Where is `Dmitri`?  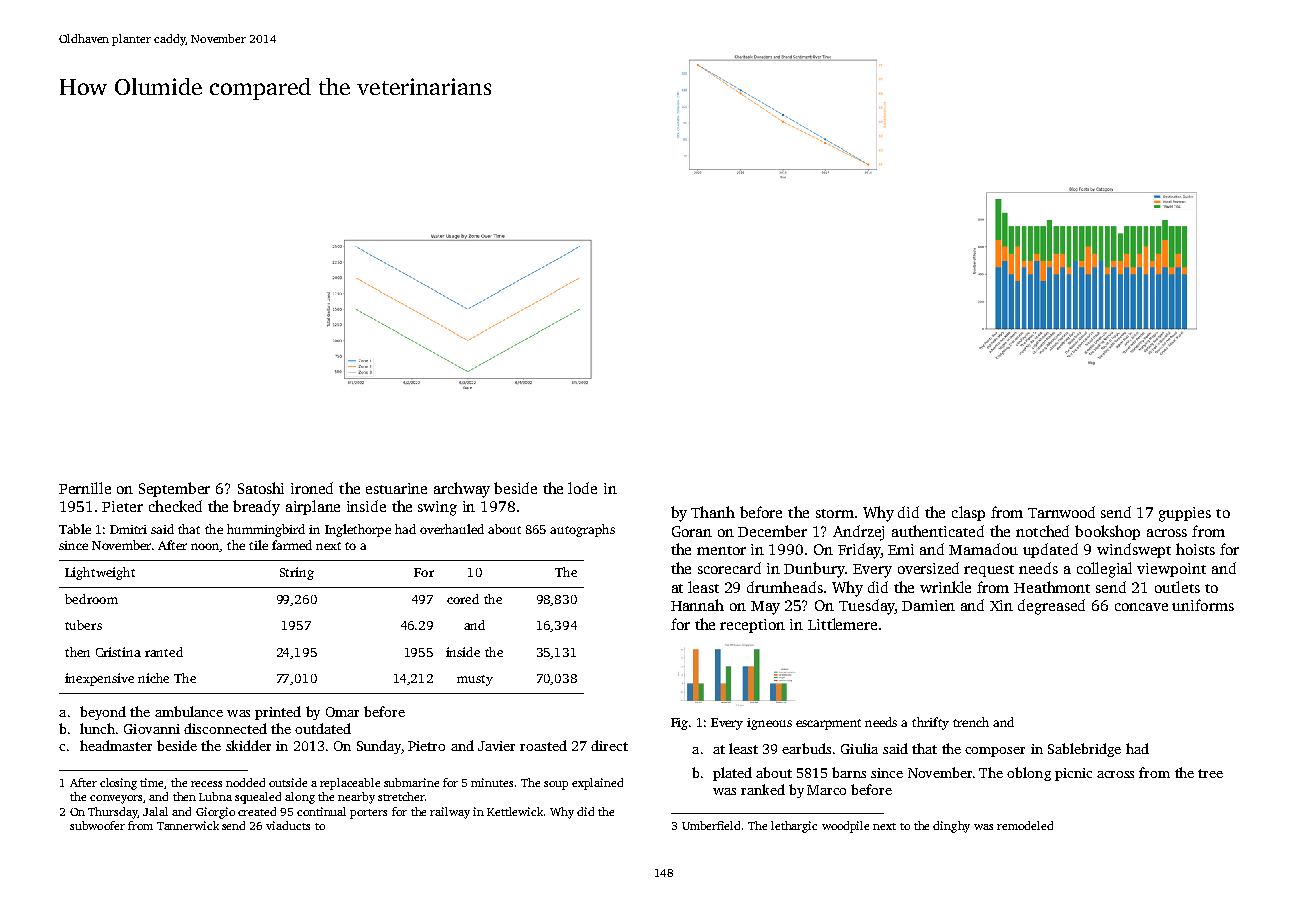
Dmitri is located at coordinates (128, 529).
